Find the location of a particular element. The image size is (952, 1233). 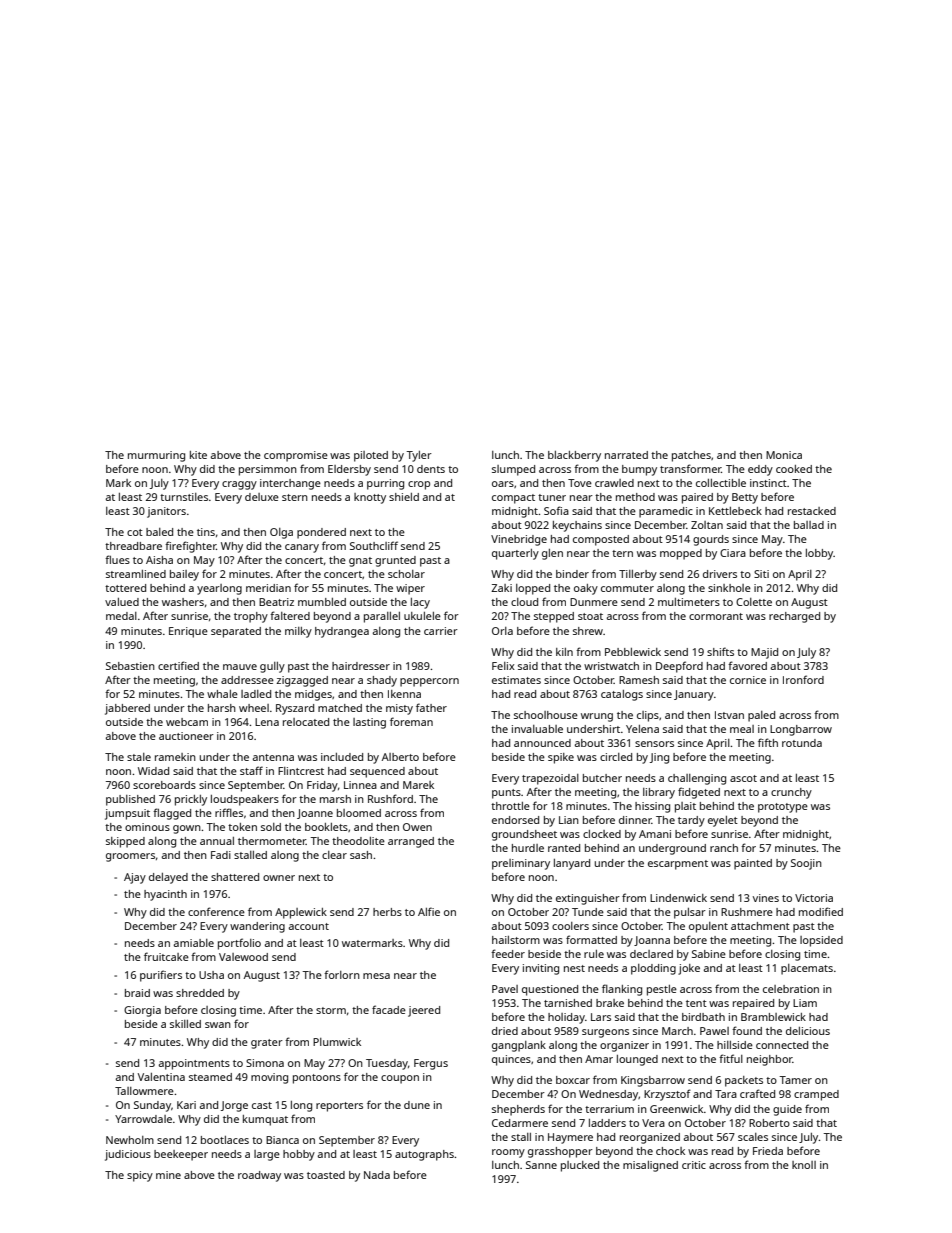

blackberry is located at coordinates (574, 456).
